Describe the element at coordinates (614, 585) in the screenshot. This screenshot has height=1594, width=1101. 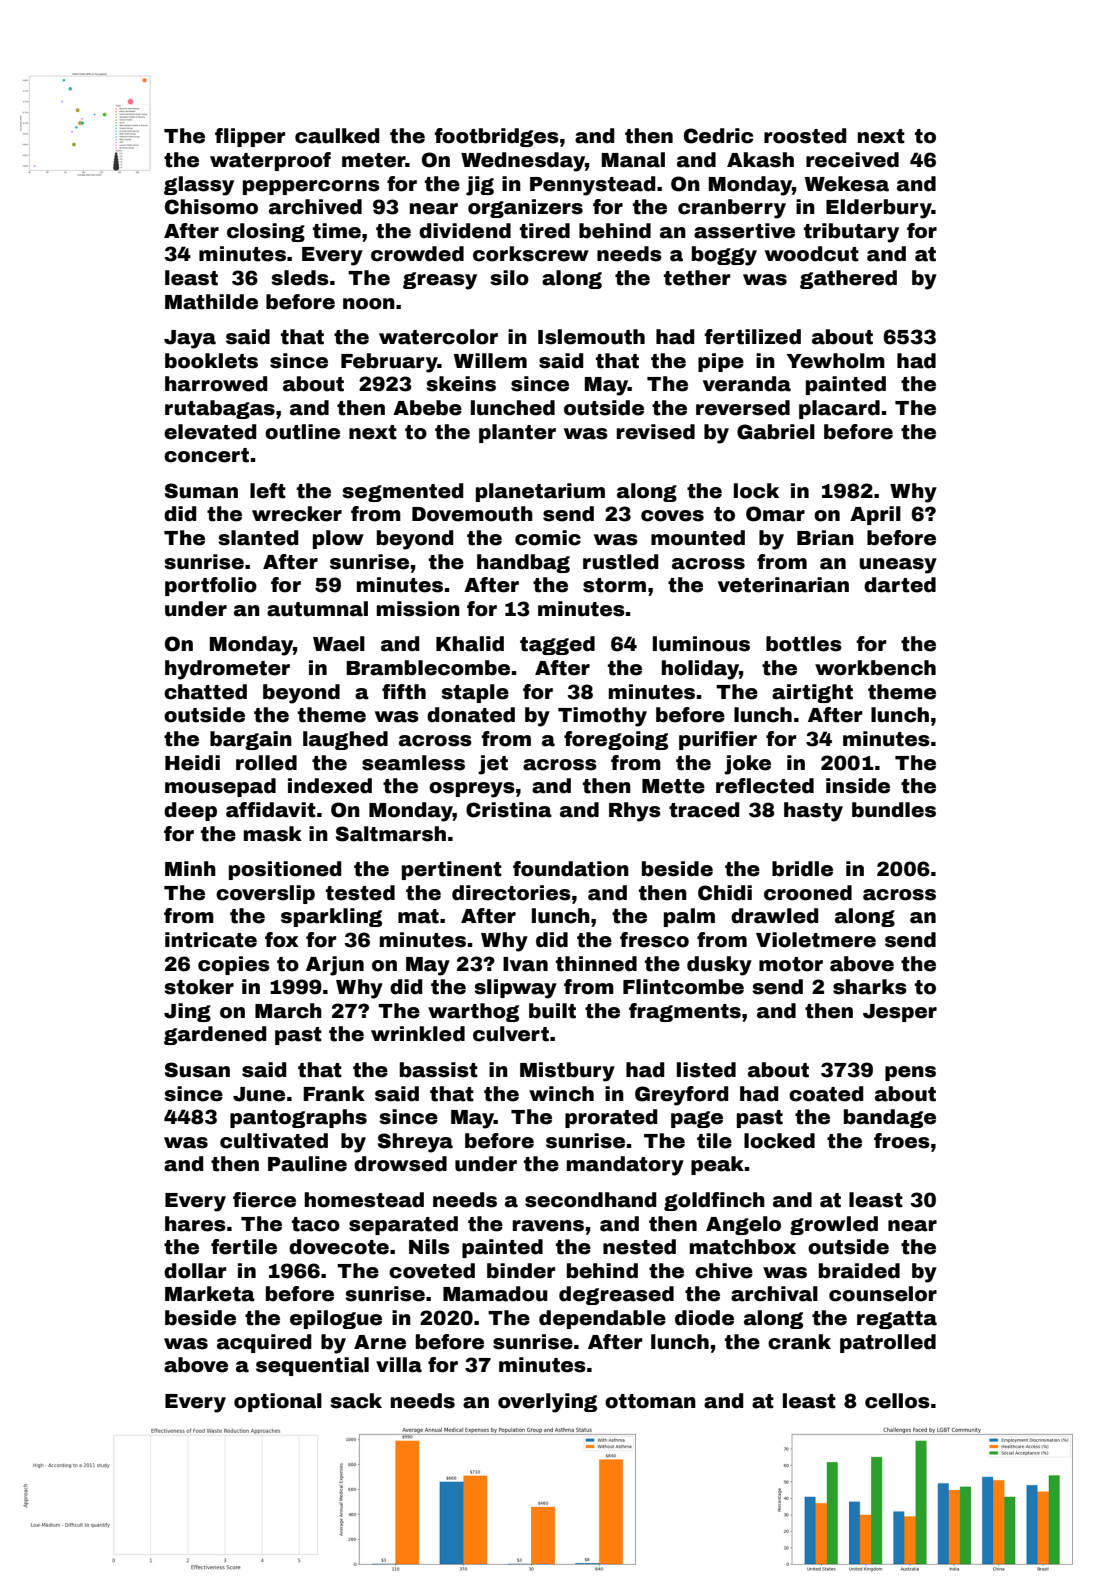
I see `storm` at that location.
